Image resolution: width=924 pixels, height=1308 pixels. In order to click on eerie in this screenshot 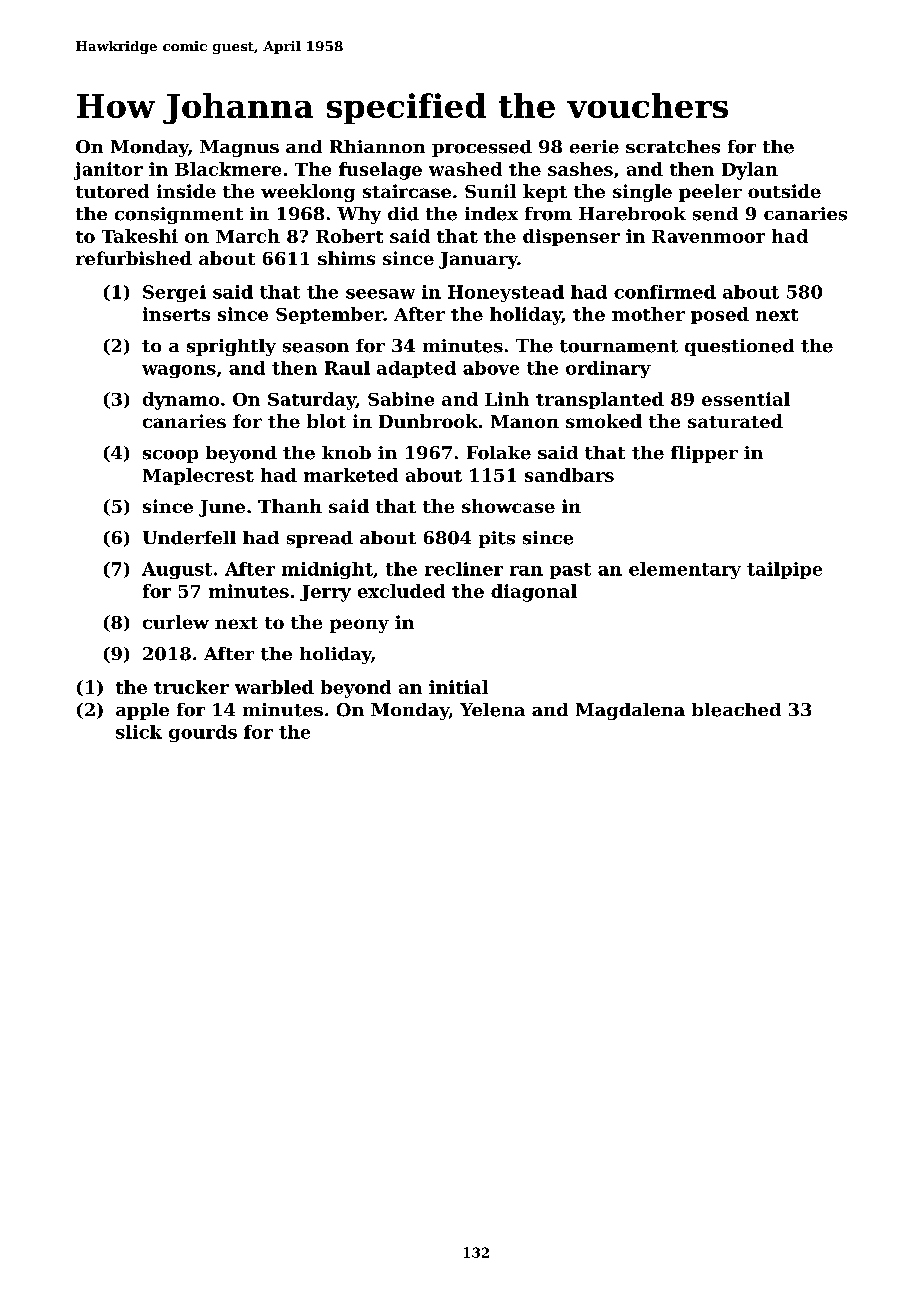, I will do `click(594, 147)`.
